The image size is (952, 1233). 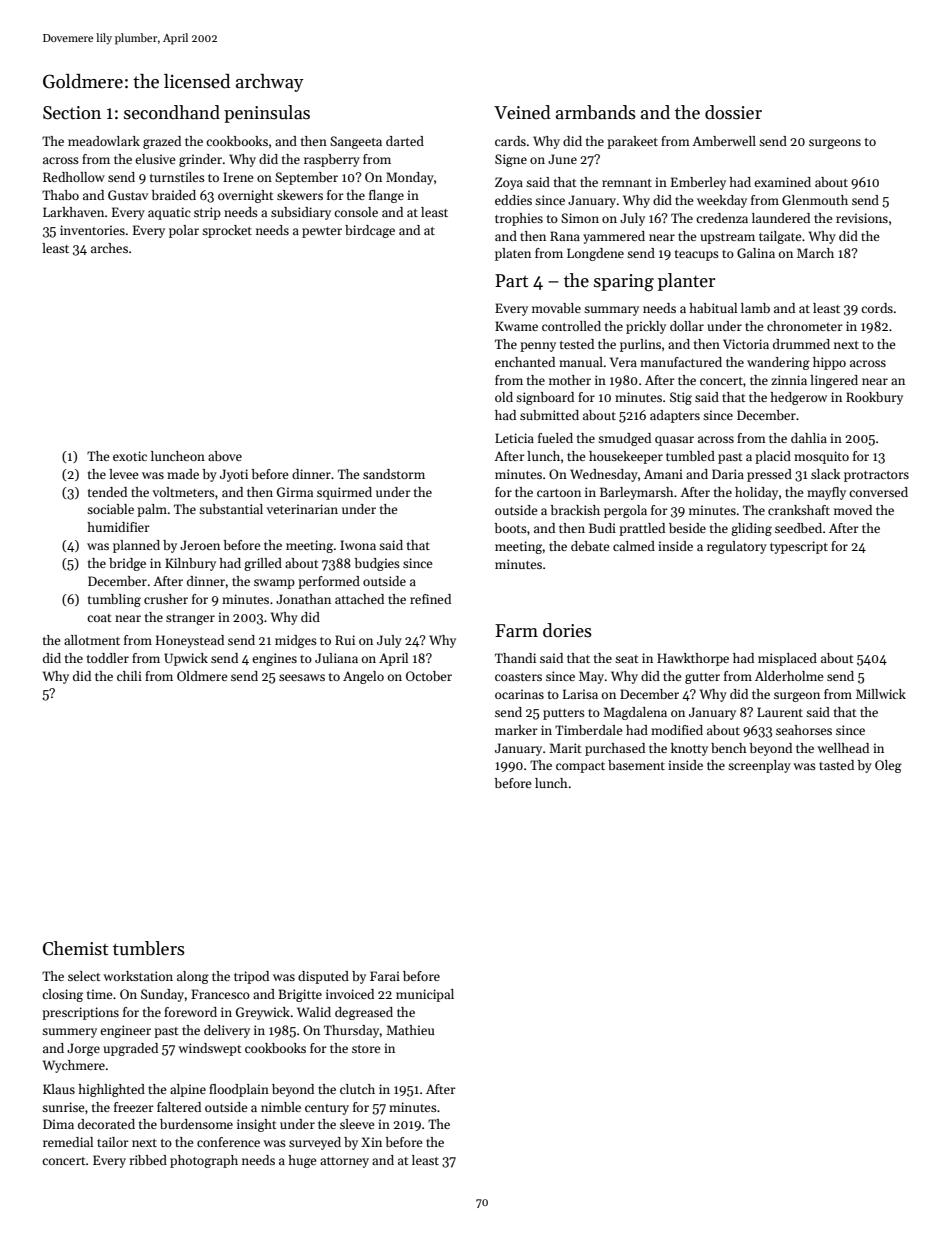 What do you see at coordinates (109, 248) in the screenshot?
I see `arches` at bounding box center [109, 248].
